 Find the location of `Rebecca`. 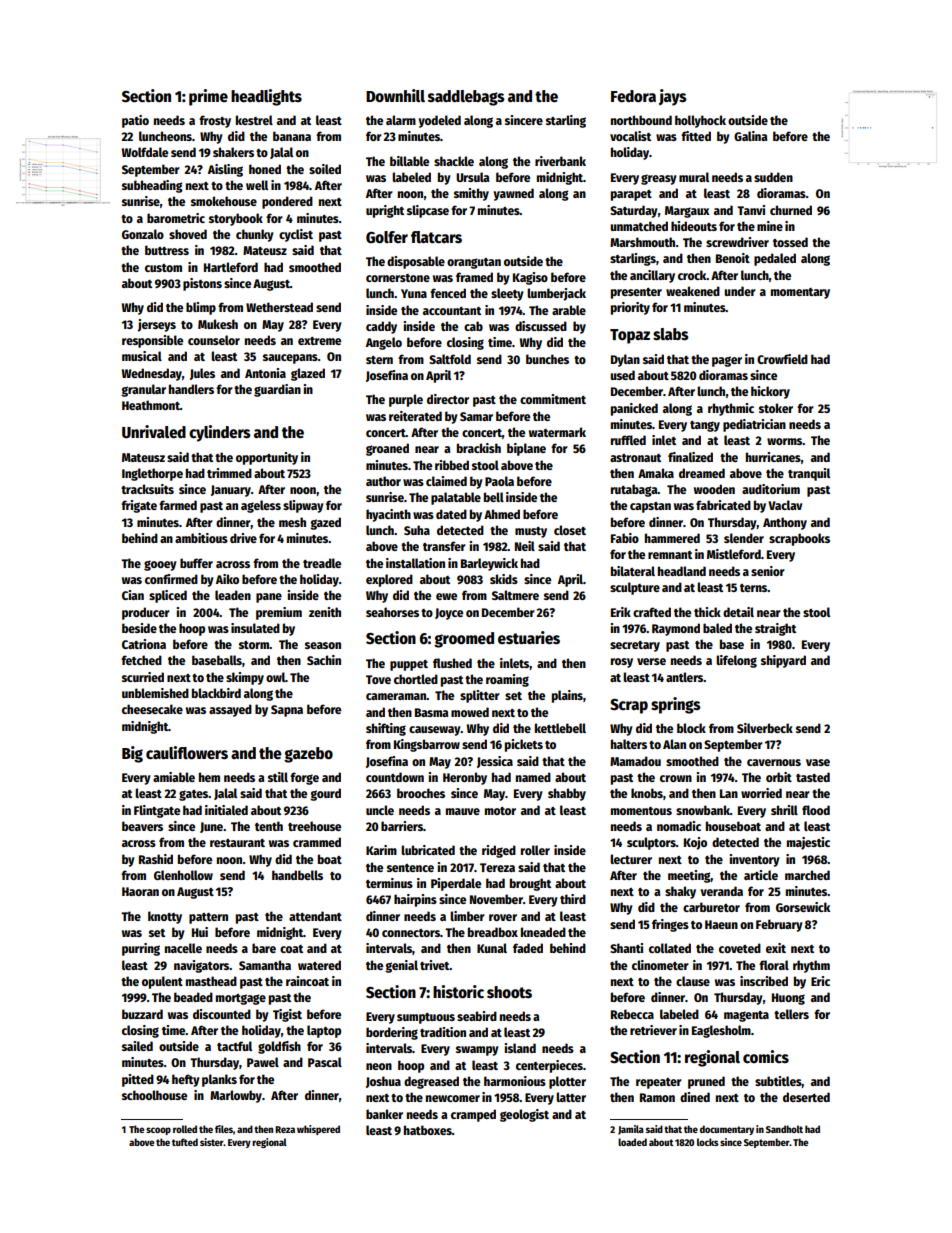

Rebecca is located at coordinates (632, 1014).
